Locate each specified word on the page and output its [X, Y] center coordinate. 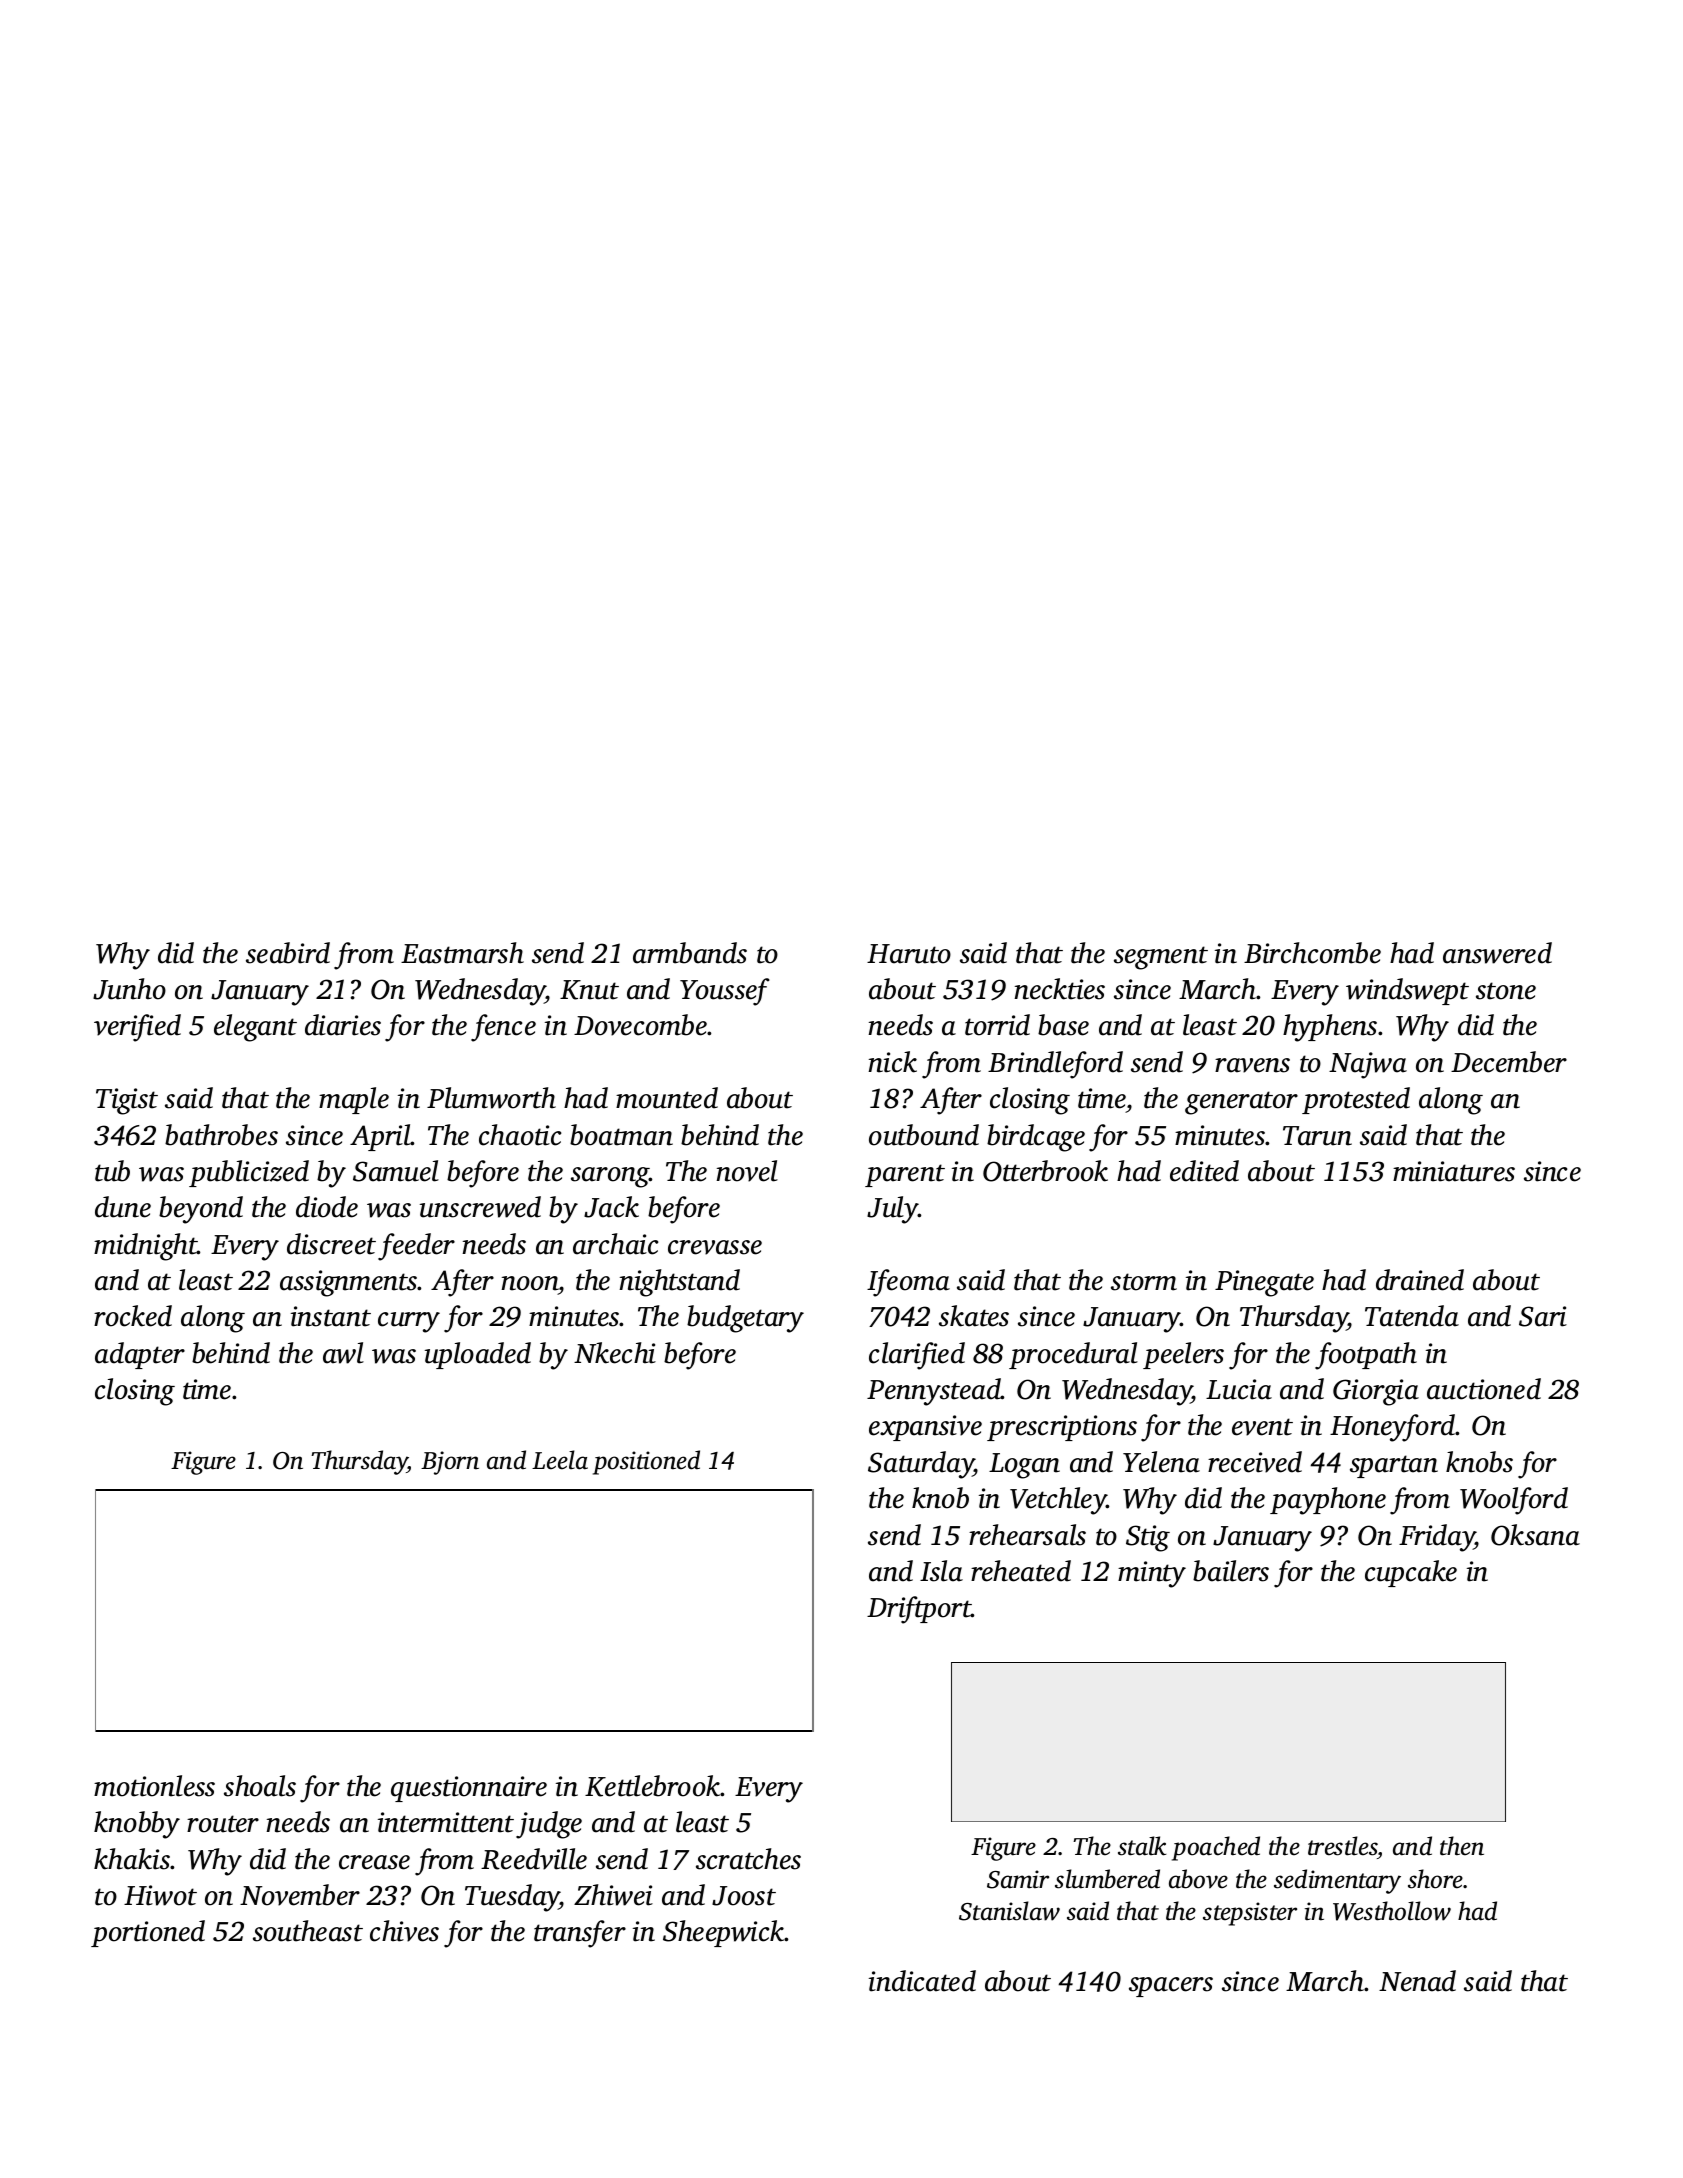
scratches [748, 1859]
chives [404, 1931]
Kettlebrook [653, 1786]
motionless [154, 1786]
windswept [1407, 991]
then [1462, 1846]
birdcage [1036, 1138]
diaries [343, 1025]
